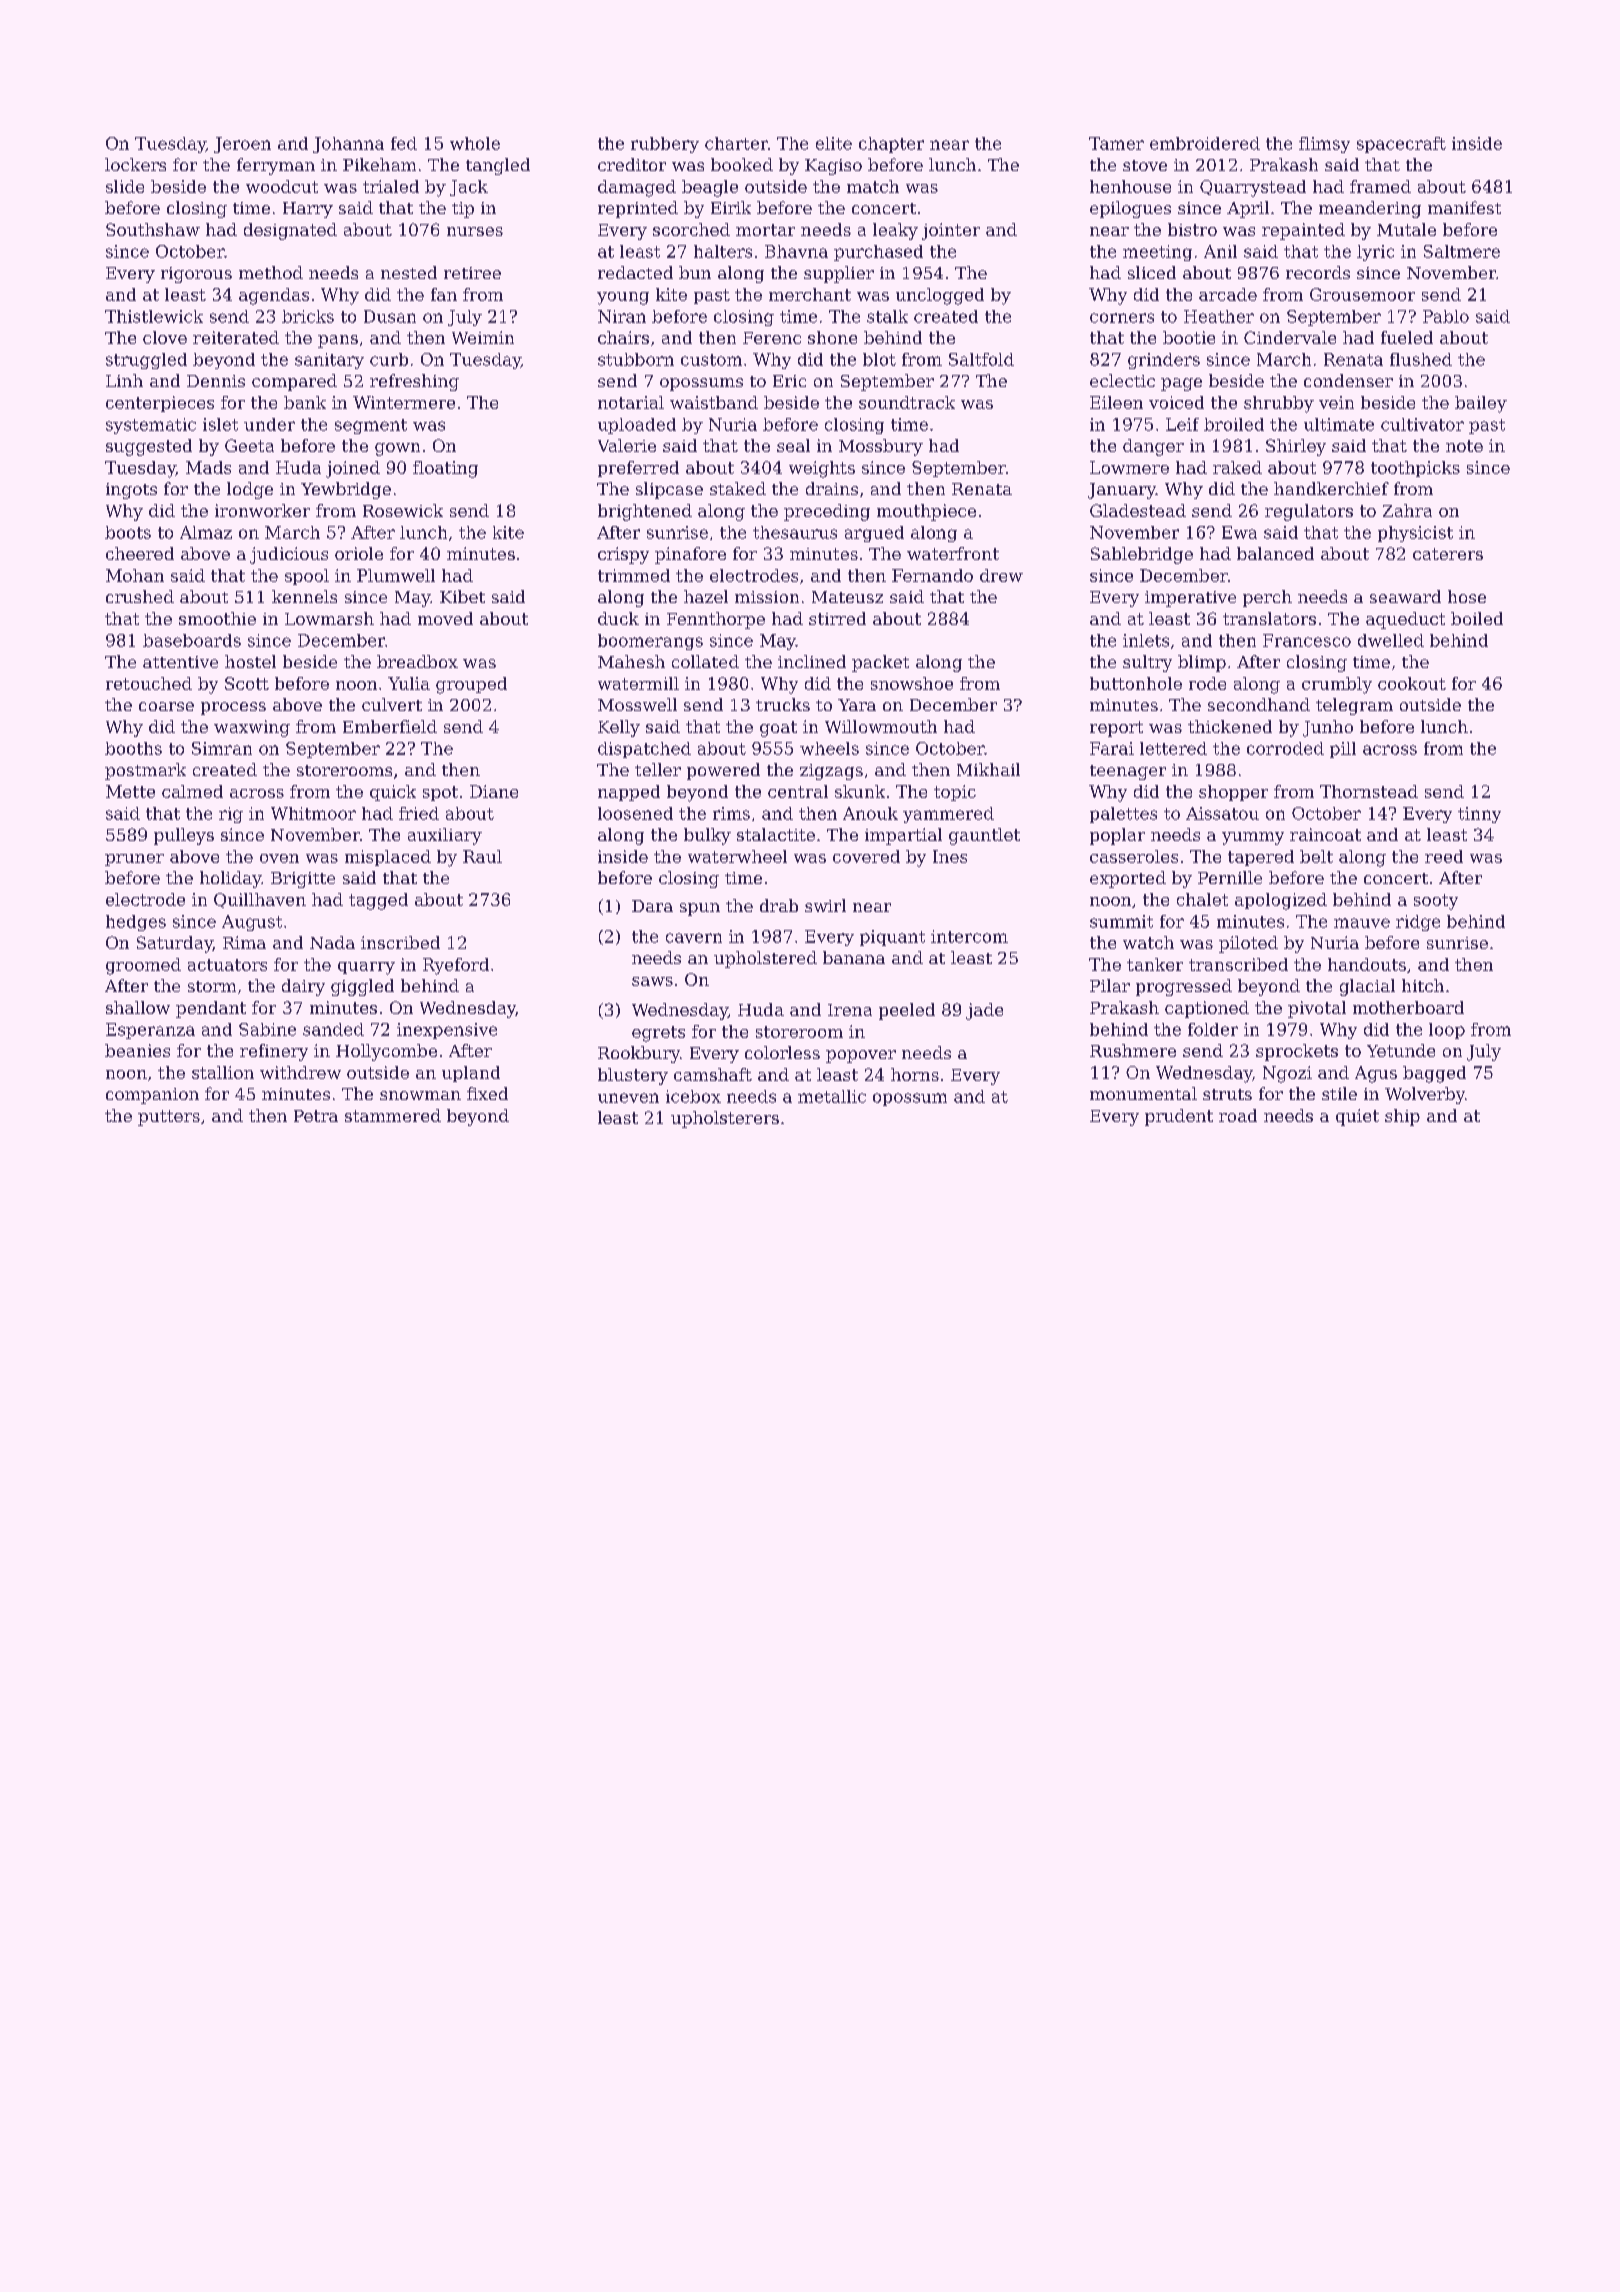  What do you see at coordinates (290, 231) in the document?
I see `designated` at bounding box center [290, 231].
